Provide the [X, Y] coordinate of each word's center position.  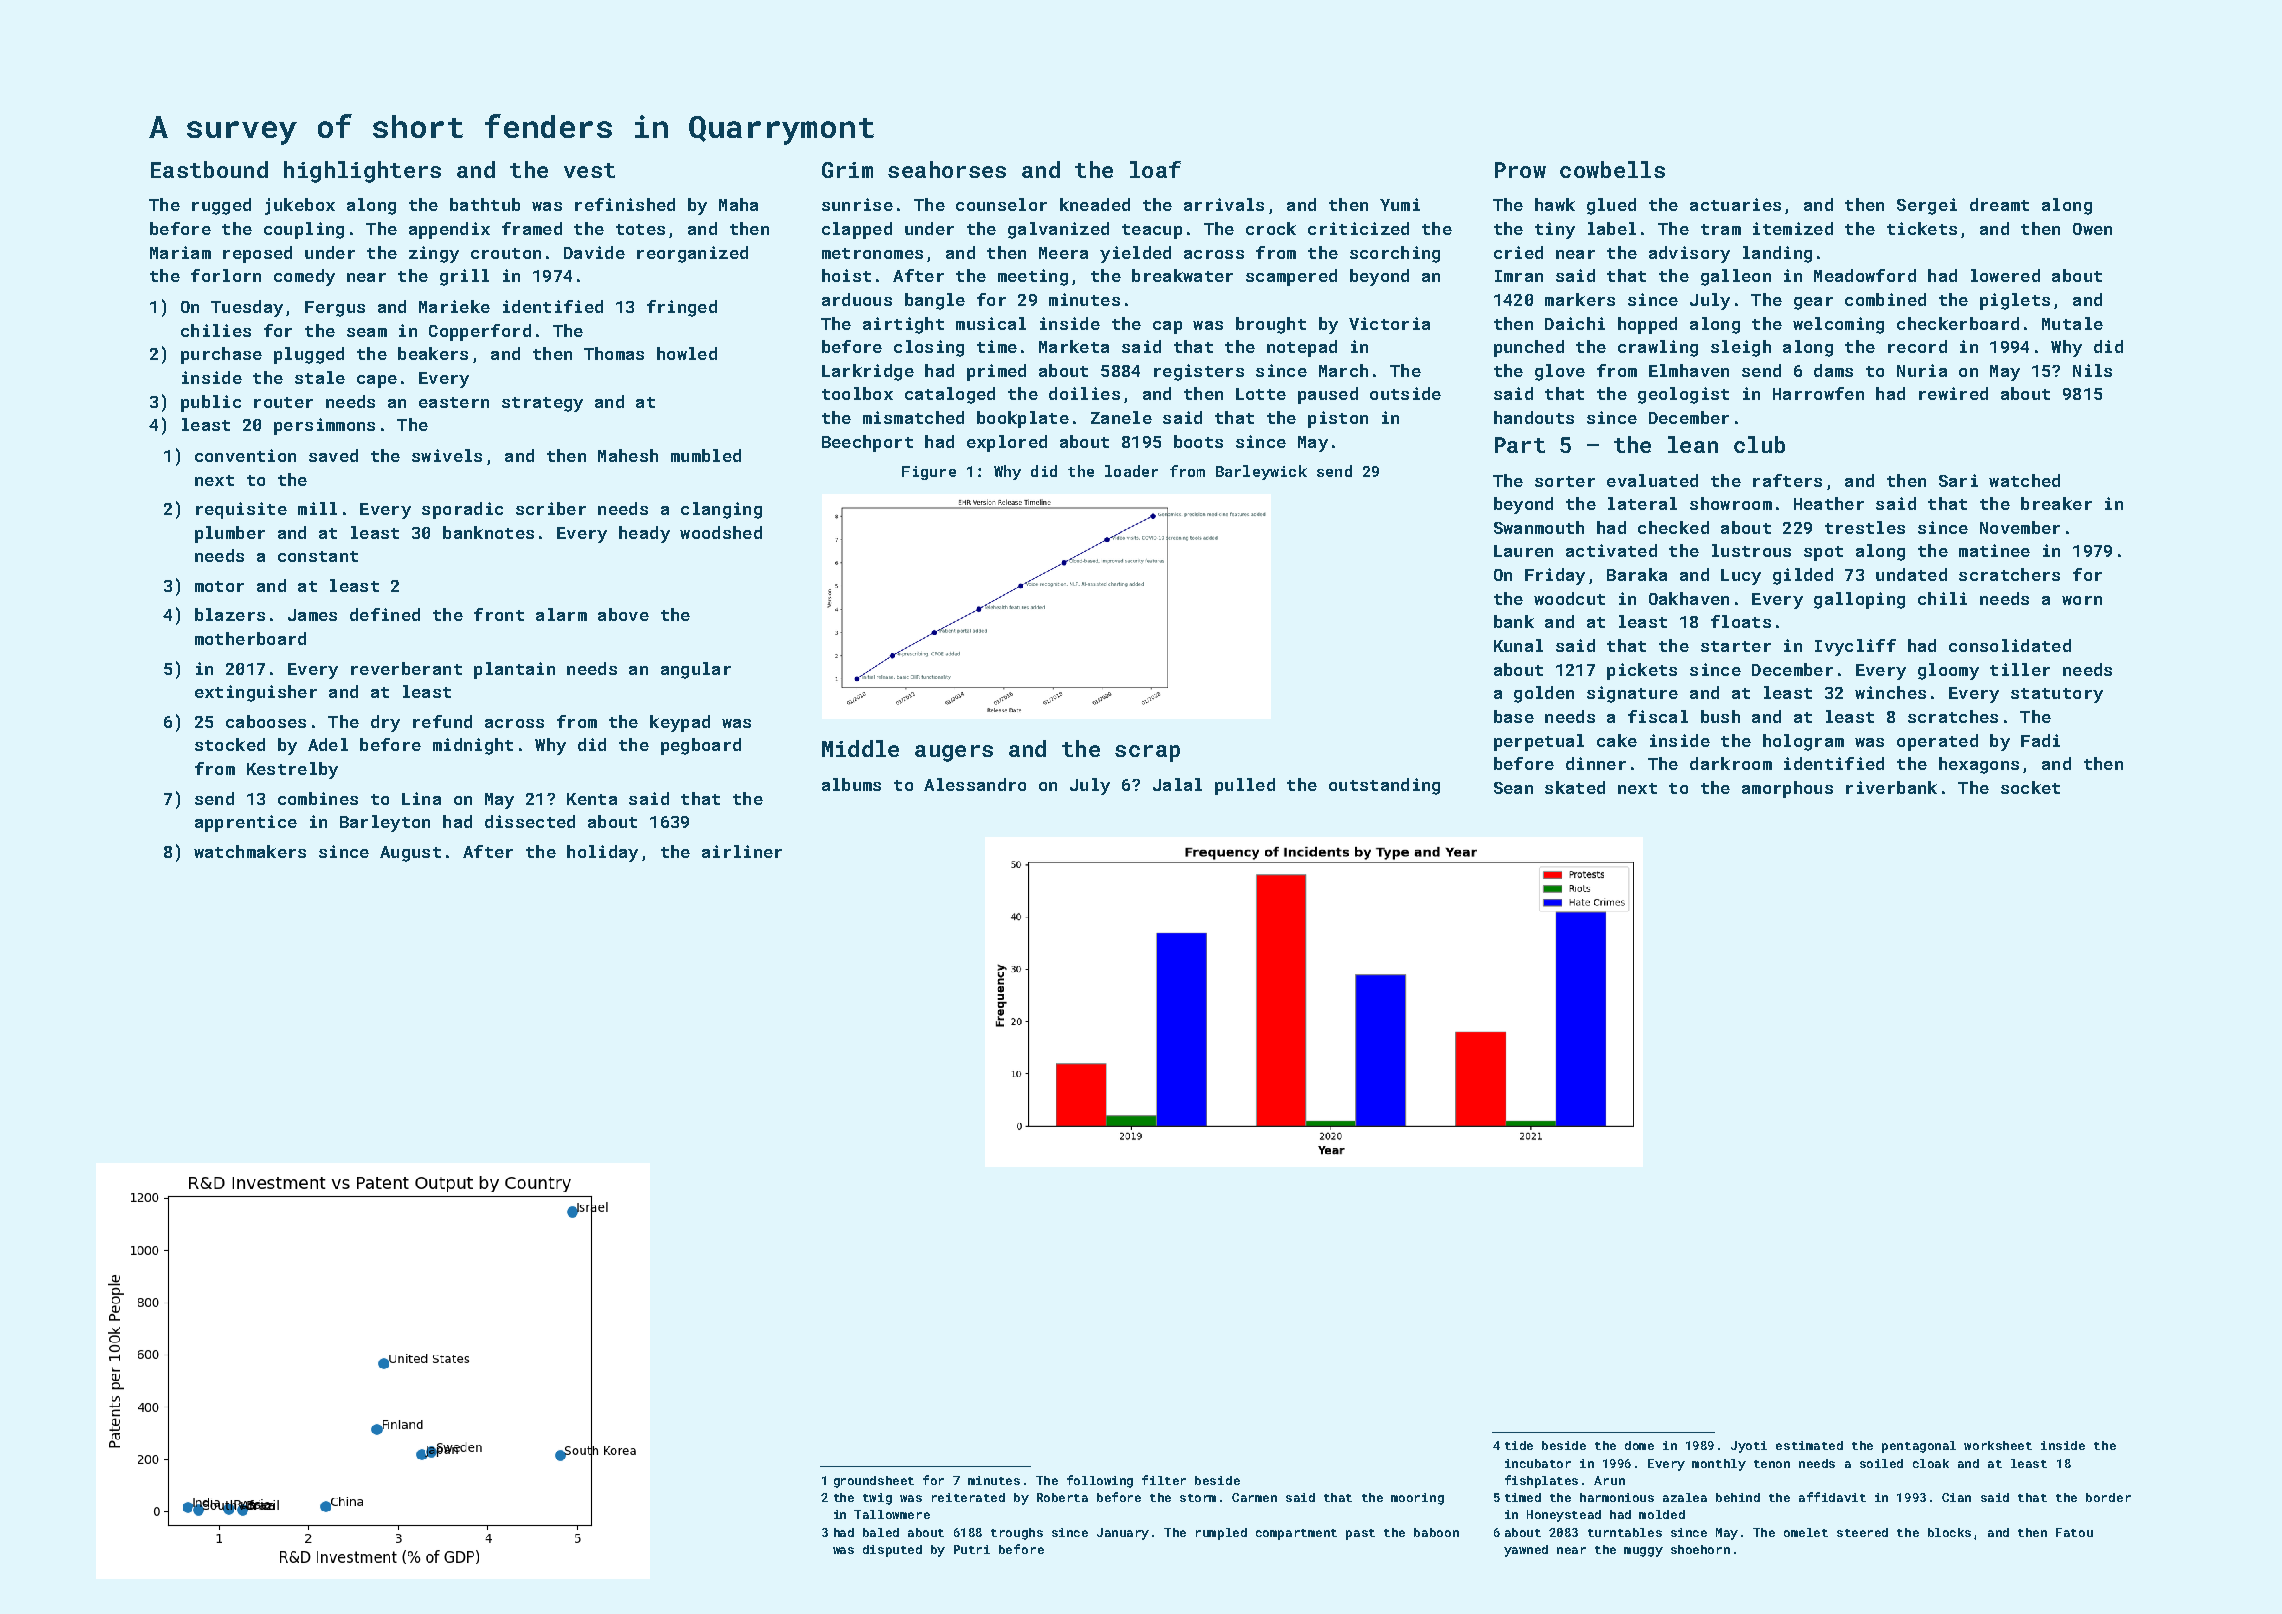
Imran [1519, 276]
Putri [972, 1549]
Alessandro [975, 784]
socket [2030, 787]
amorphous [1787, 789]
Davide [594, 252]
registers [1199, 372]
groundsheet [874, 1482]
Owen [2092, 229]
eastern [454, 402]
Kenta [592, 799]
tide [1519, 1445]
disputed [892, 1551]
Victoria [1389, 323]
